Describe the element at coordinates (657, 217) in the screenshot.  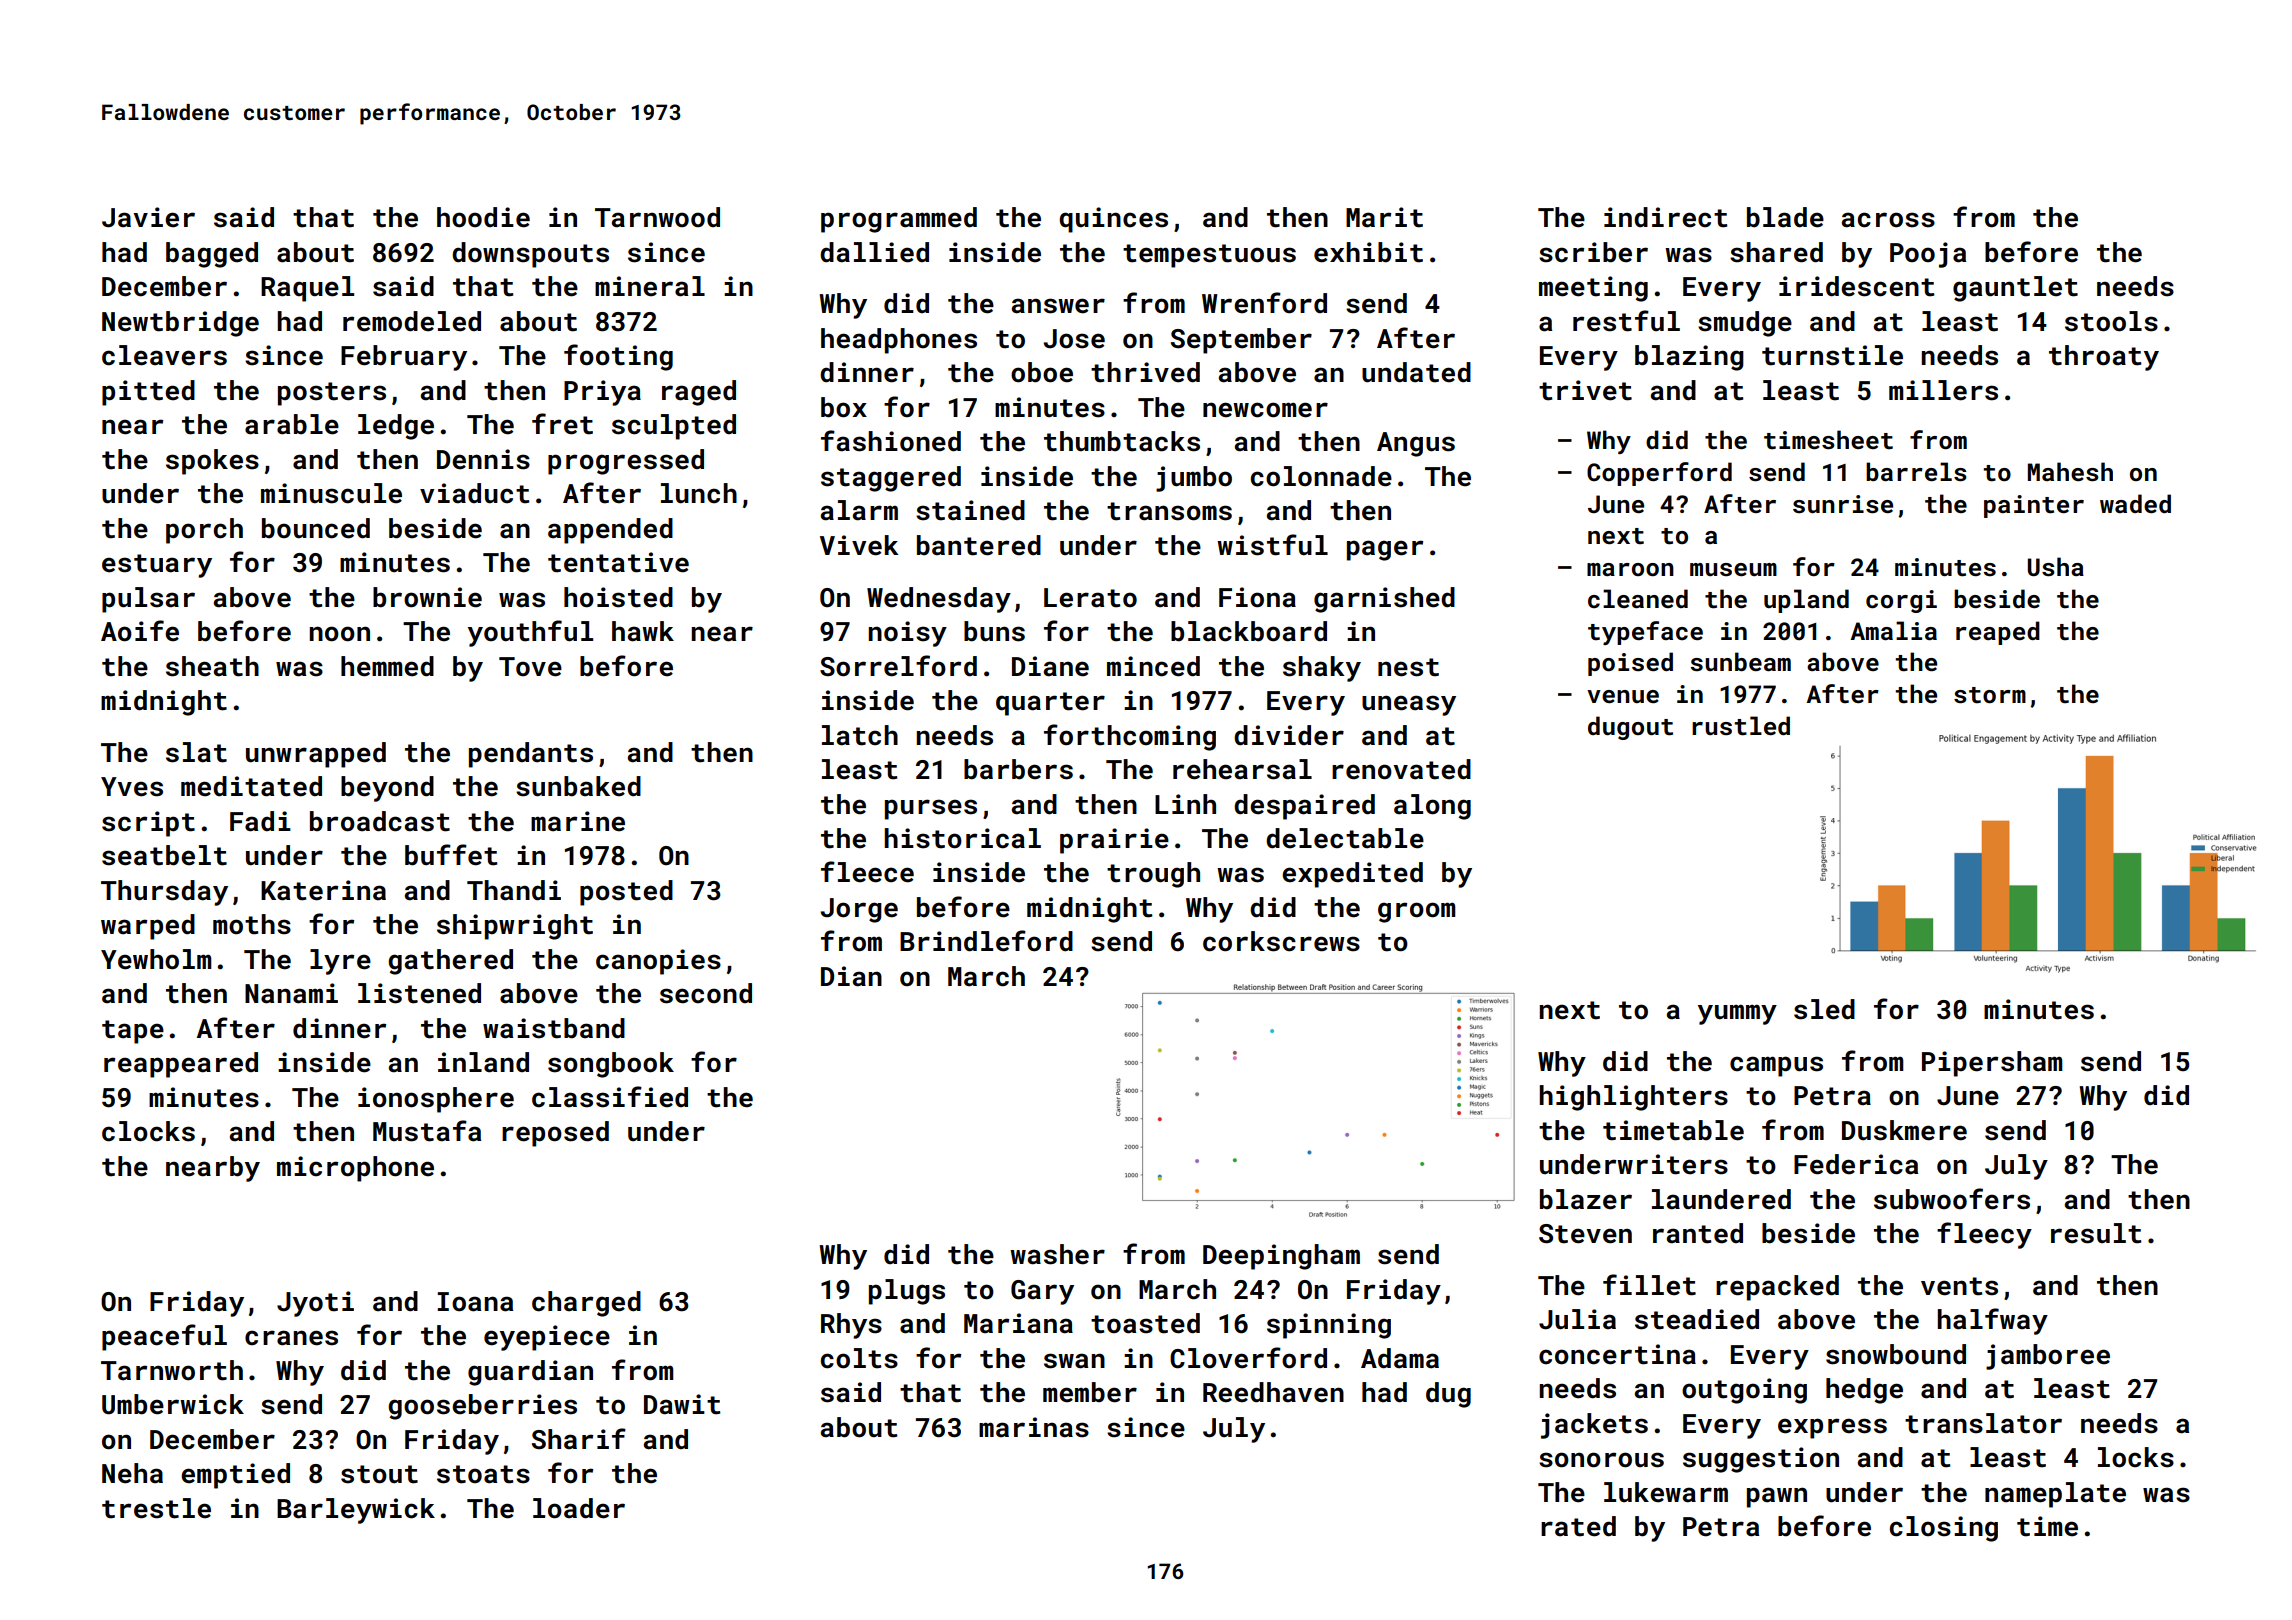
I see `Tarnwood` at that location.
